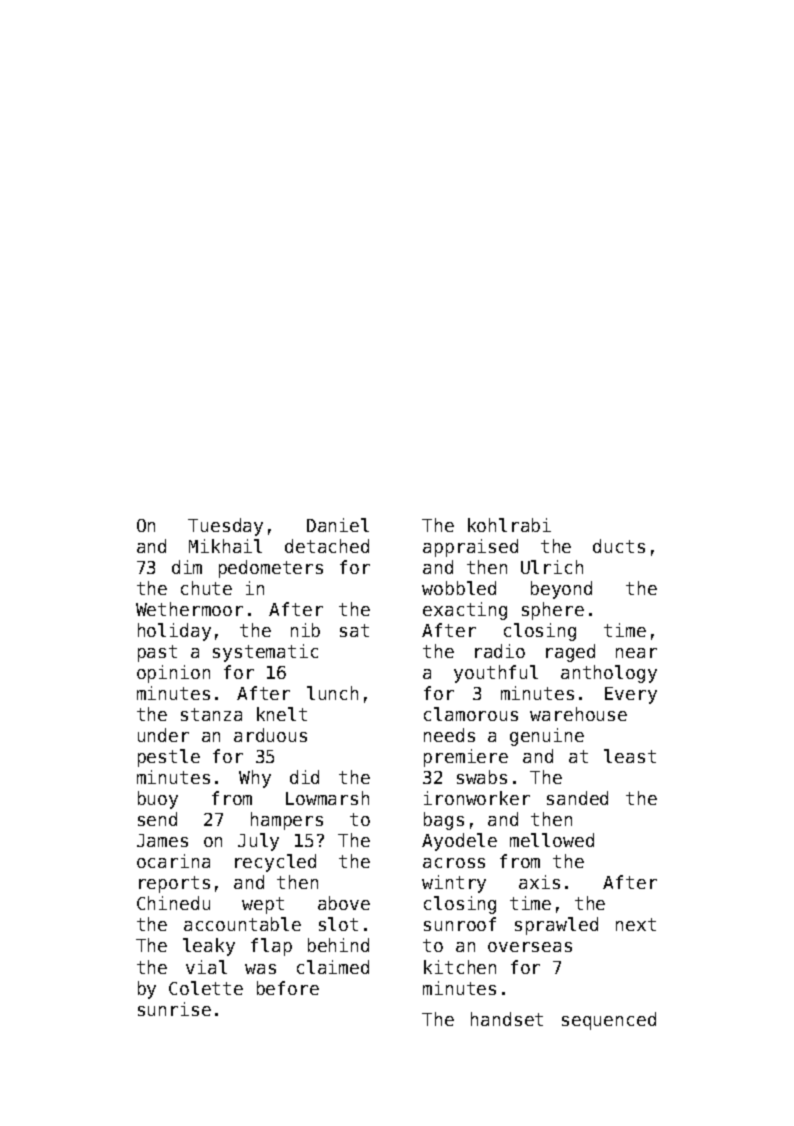 Image resolution: width=794 pixels, height=1126 pixels. What do you see at coordinates (174, 1009) in the screenshot?
I see `sunrise` at bounding box center [174, 1009].
